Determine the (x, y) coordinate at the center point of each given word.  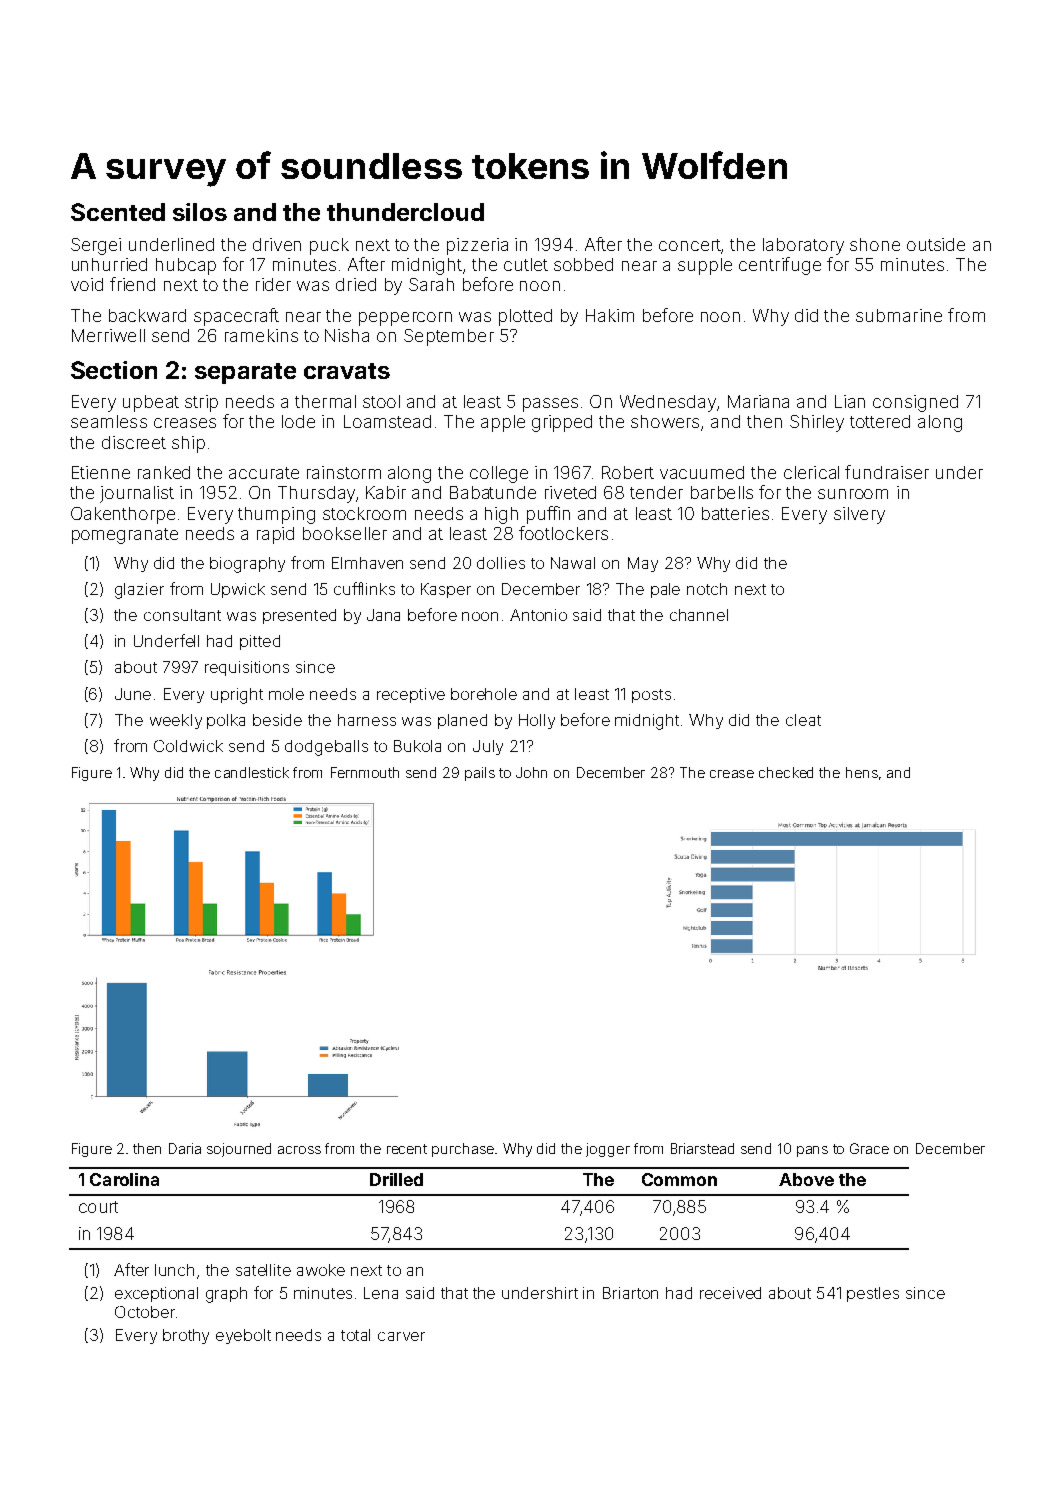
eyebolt (243, 1336)
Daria (185, 1148)
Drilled (396, 1179)
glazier (139, 591)
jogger (608, 1150)
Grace (869, 1148)
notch (707, 589)
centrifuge (780, 266)
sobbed (583, 264)
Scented (118, 212)
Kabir (386, 492)
